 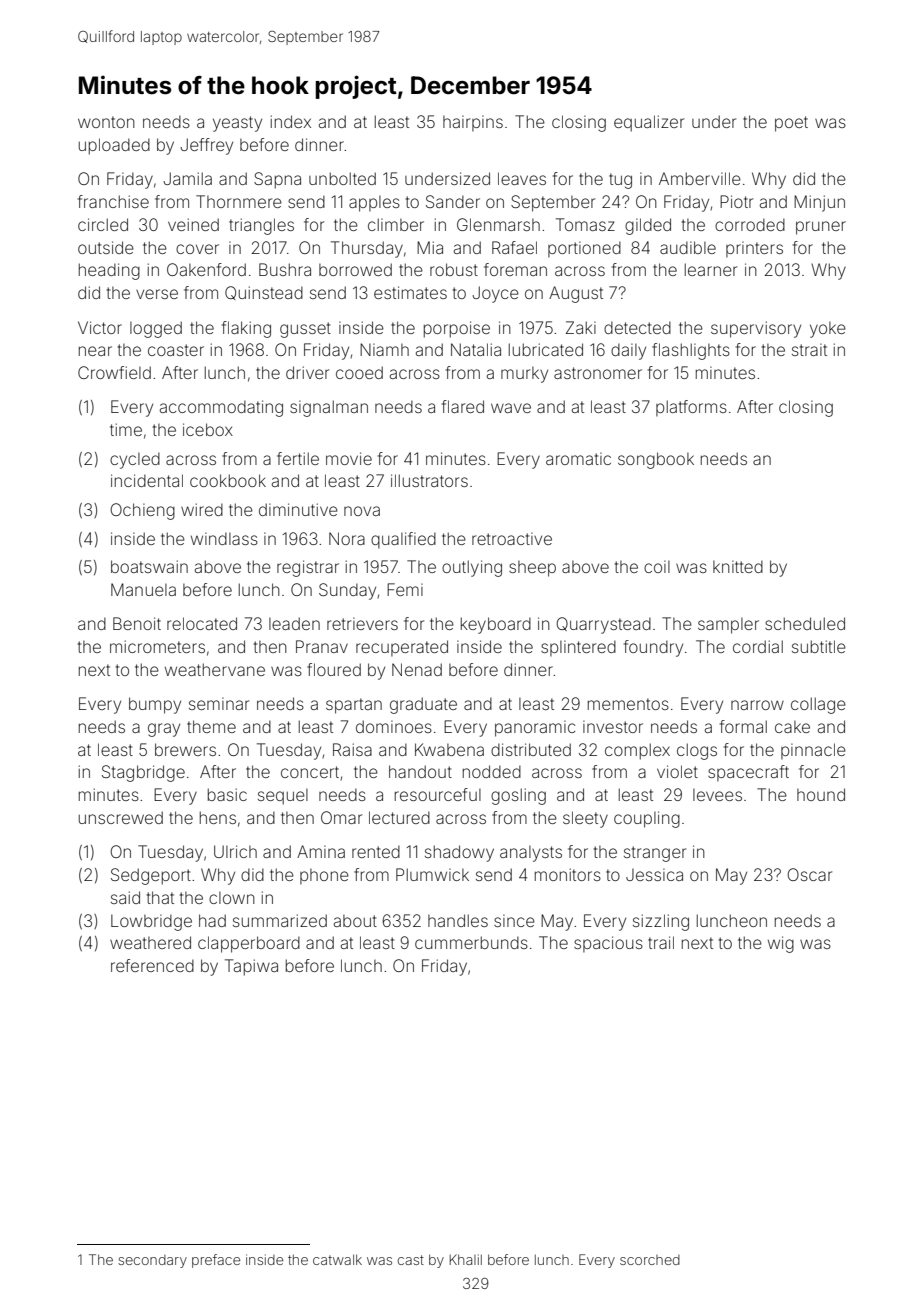 I want to click on wig, so click(x=781, y=944).
